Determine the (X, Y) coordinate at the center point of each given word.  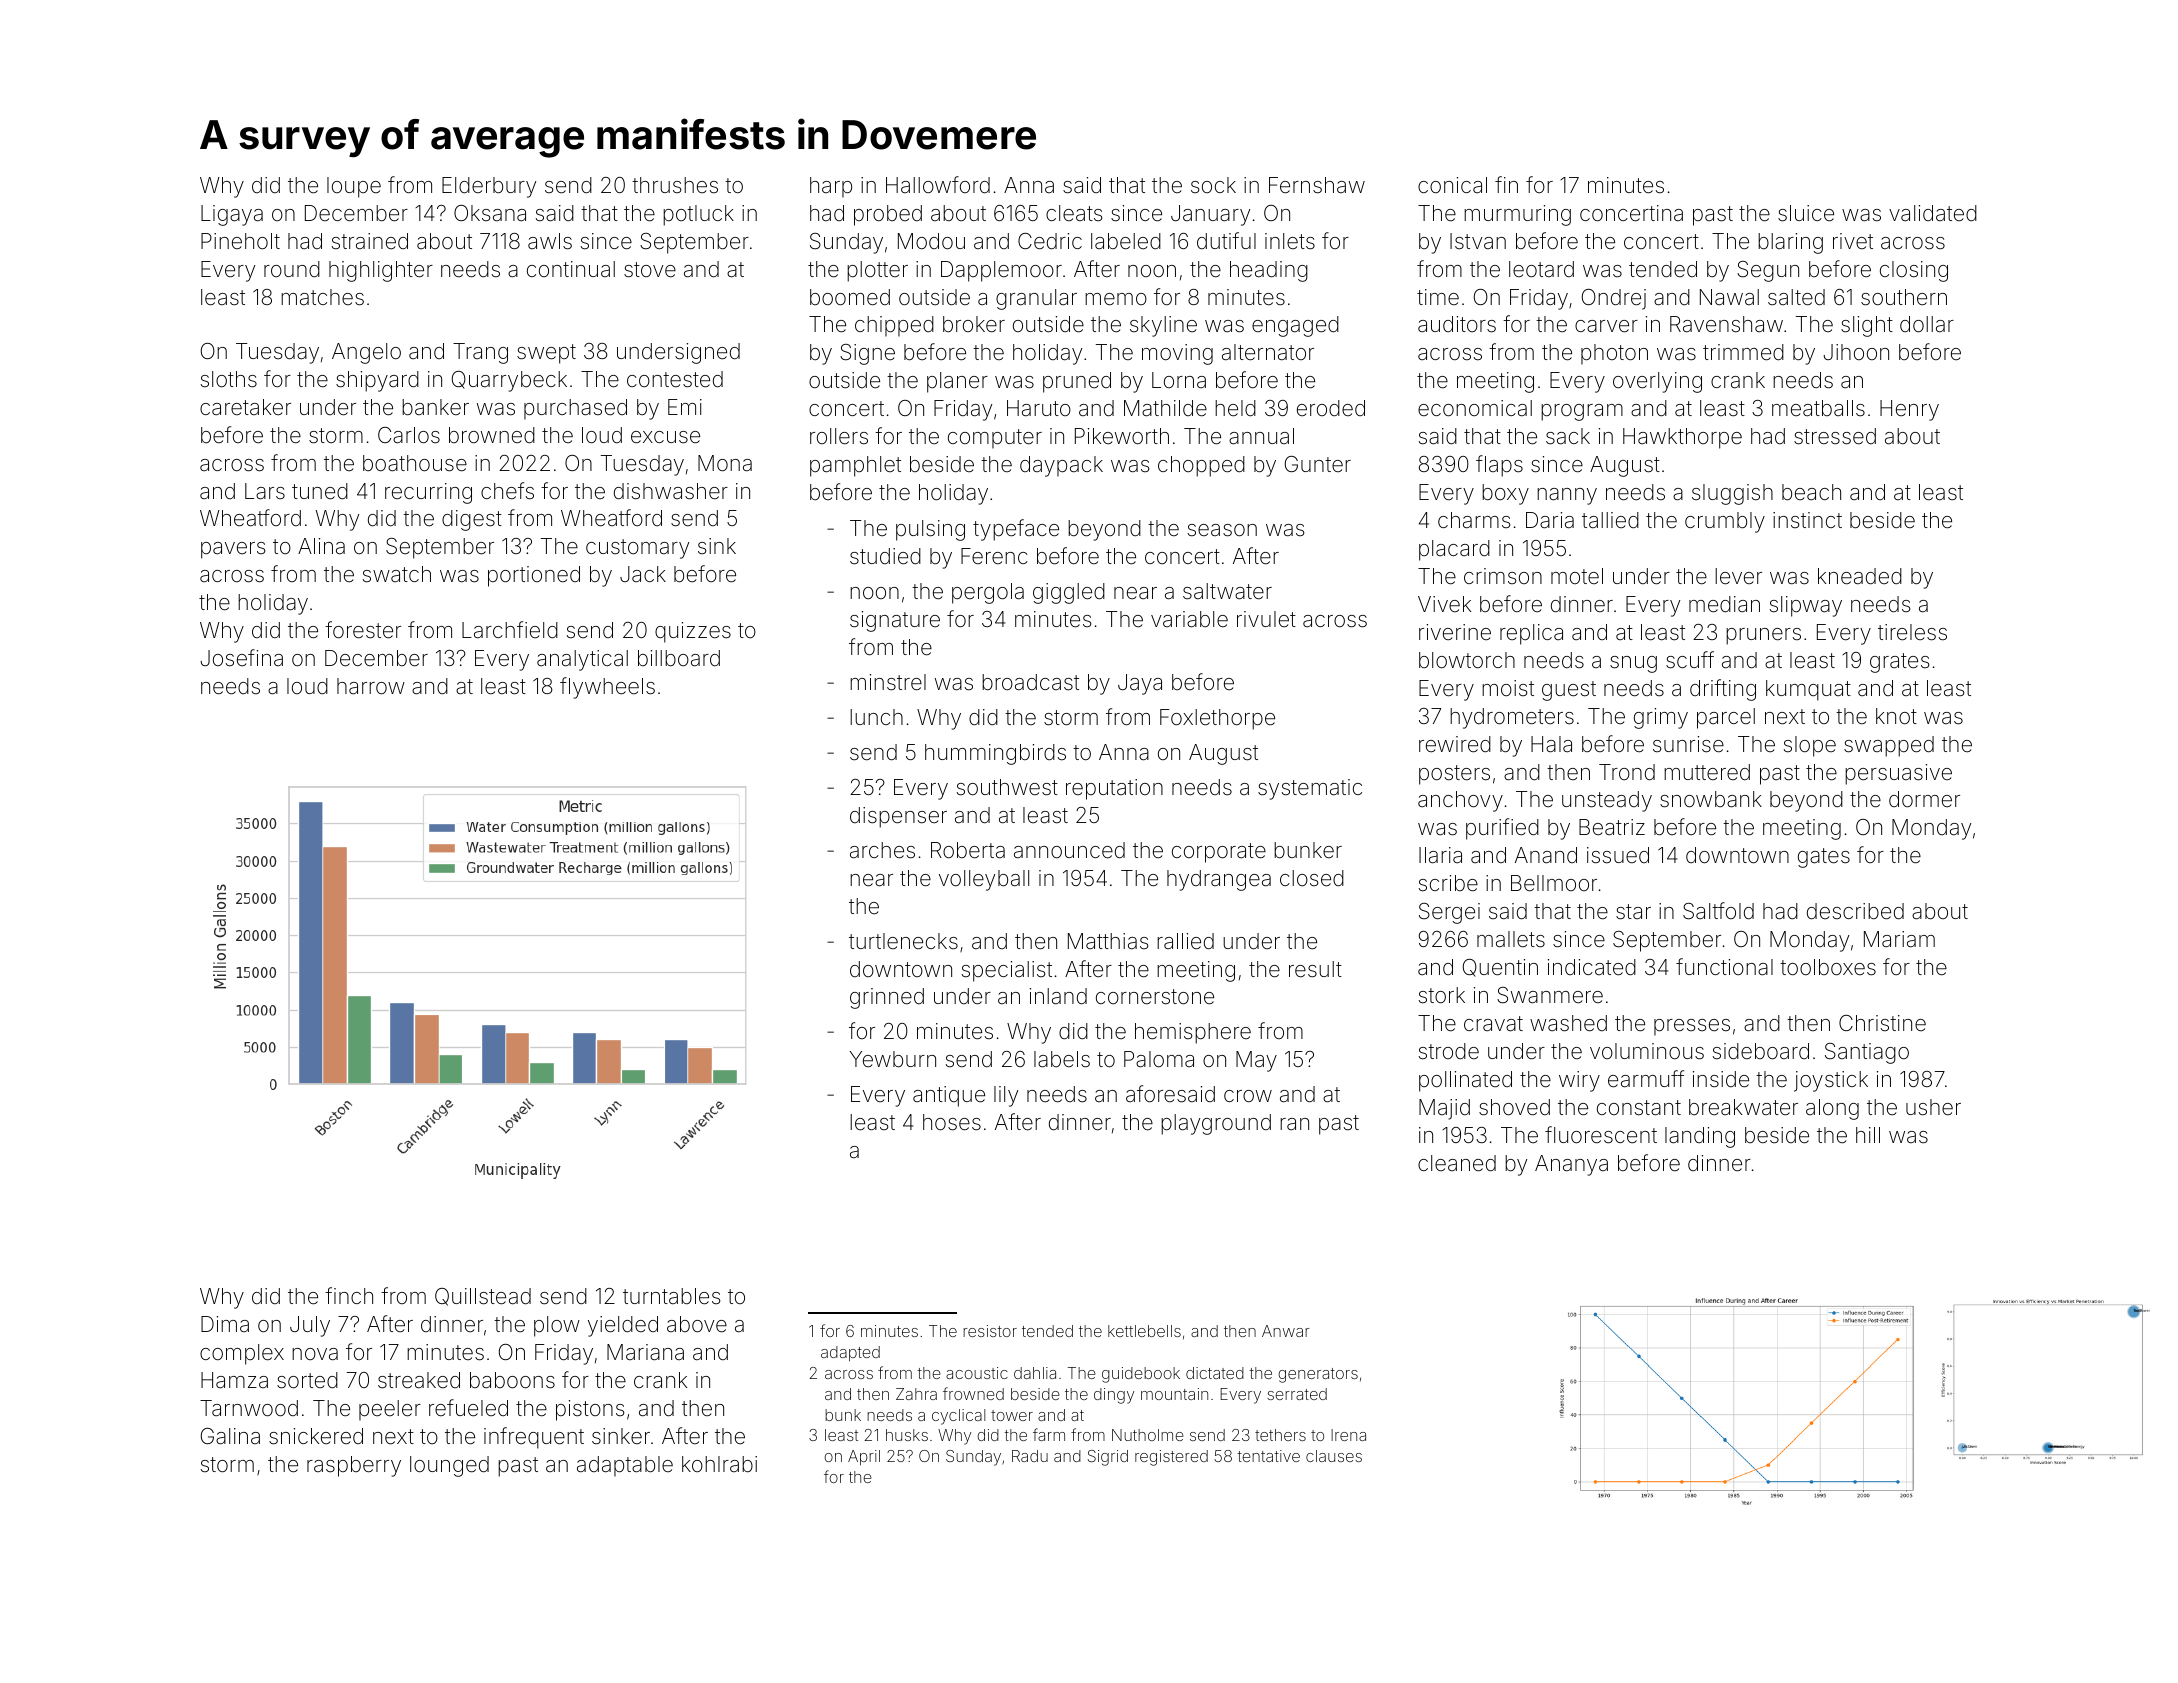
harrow (371, 686)
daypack (1061, 466)
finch (349, 1295)
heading (1269, 271)
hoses (952, 1122)
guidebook (1141, 1375)
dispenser (898, 817)
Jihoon (1856, 352)
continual (571, 269)
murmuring (1517, 215)
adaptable (625, 1466)
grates (1899, 663)
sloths (229, 379)
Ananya (1571, 1165)
